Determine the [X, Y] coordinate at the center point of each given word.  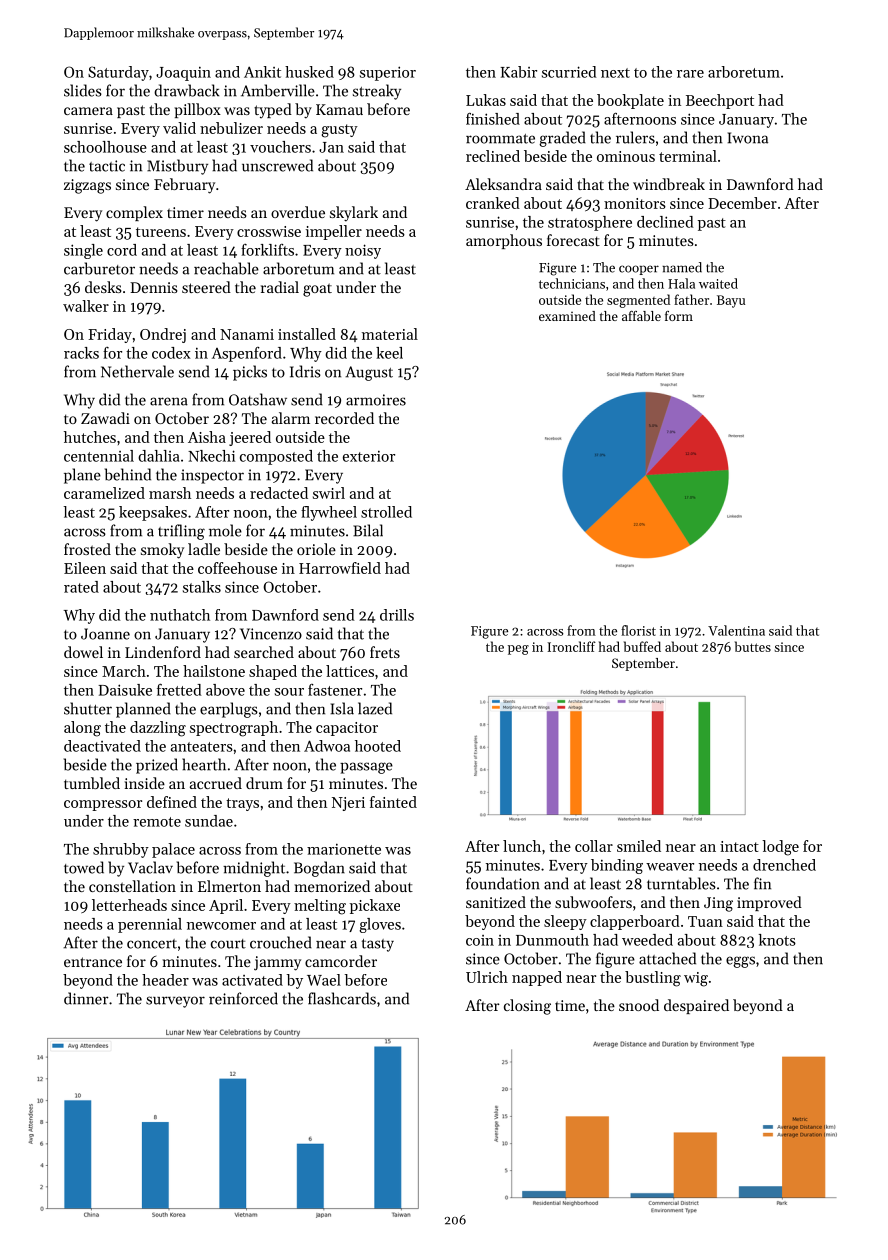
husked [309, 72]
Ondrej [163, 335]
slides [83, 90]
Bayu [731, 301]
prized [157, 766]
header [165, 980]
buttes [753, 646]
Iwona [748, 138]
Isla [342, 708]
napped [537, 978]
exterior [369, 456]
